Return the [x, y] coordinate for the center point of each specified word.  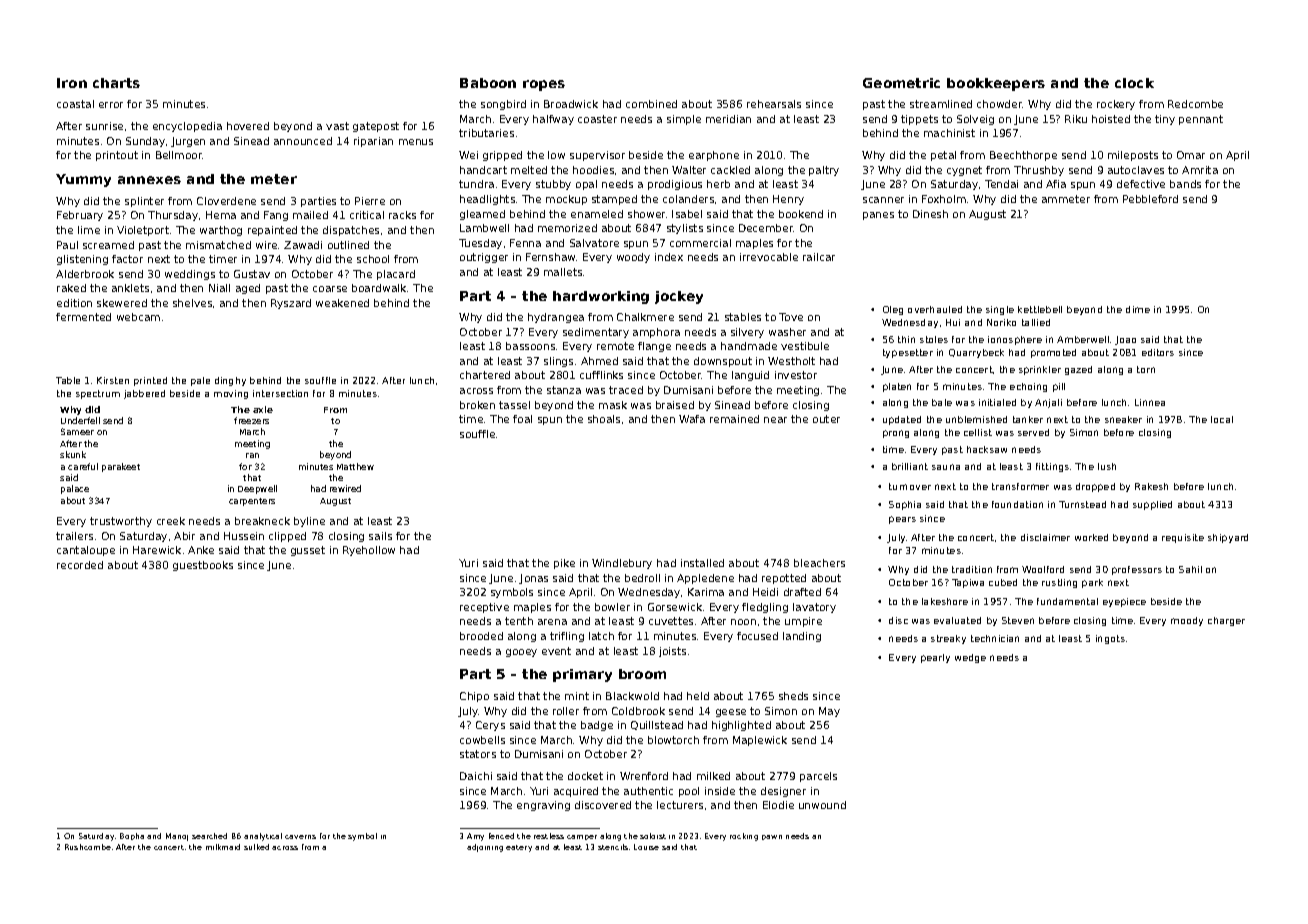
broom [642, 674]
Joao [1125, 340]
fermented [83, 317]
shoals [604, 419]
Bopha [132, 836]
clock [1134, 83]
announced [303, 141]
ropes [544, 85]
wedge [970, 658]
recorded [80, 565]
